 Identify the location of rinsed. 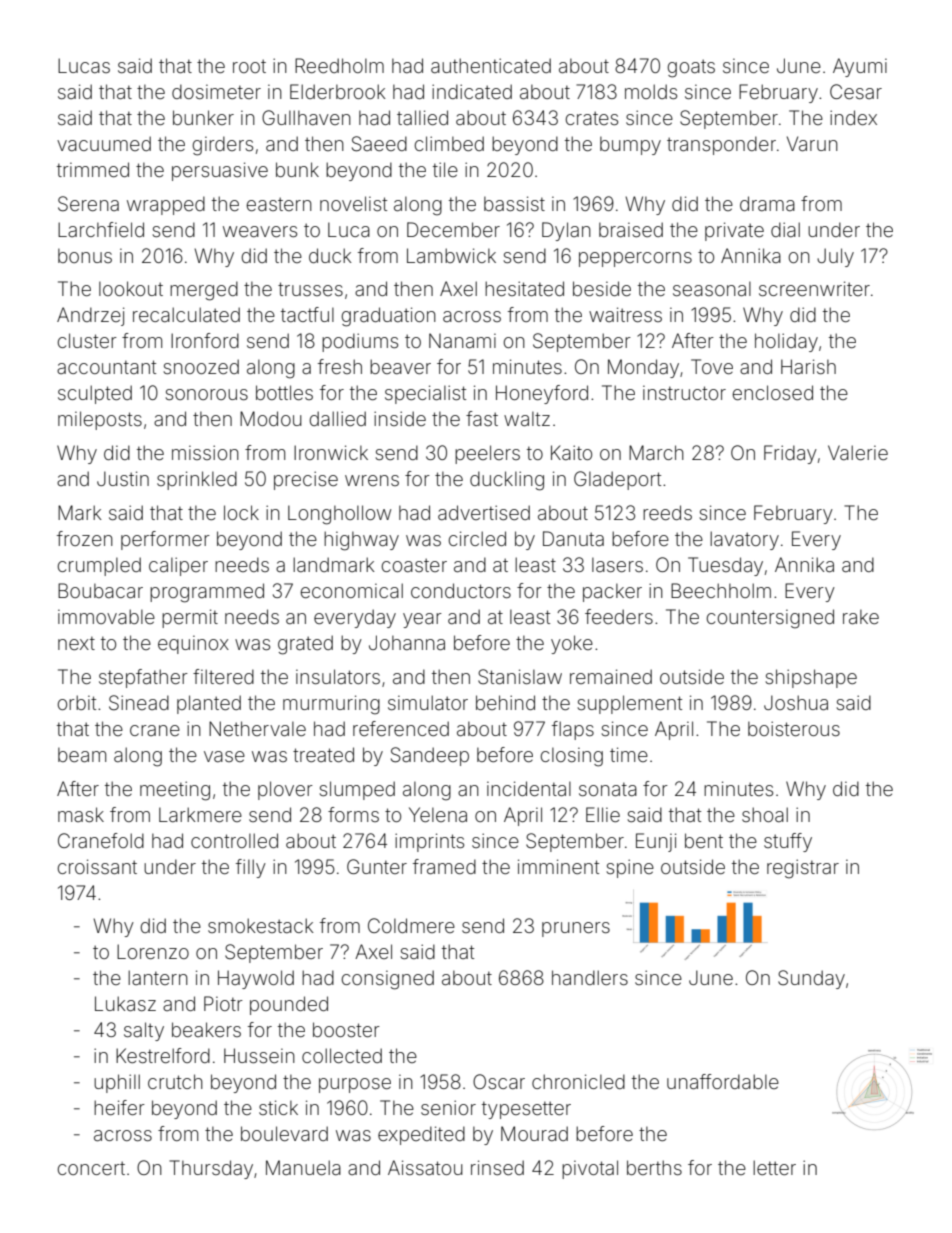
(497, 1167).
